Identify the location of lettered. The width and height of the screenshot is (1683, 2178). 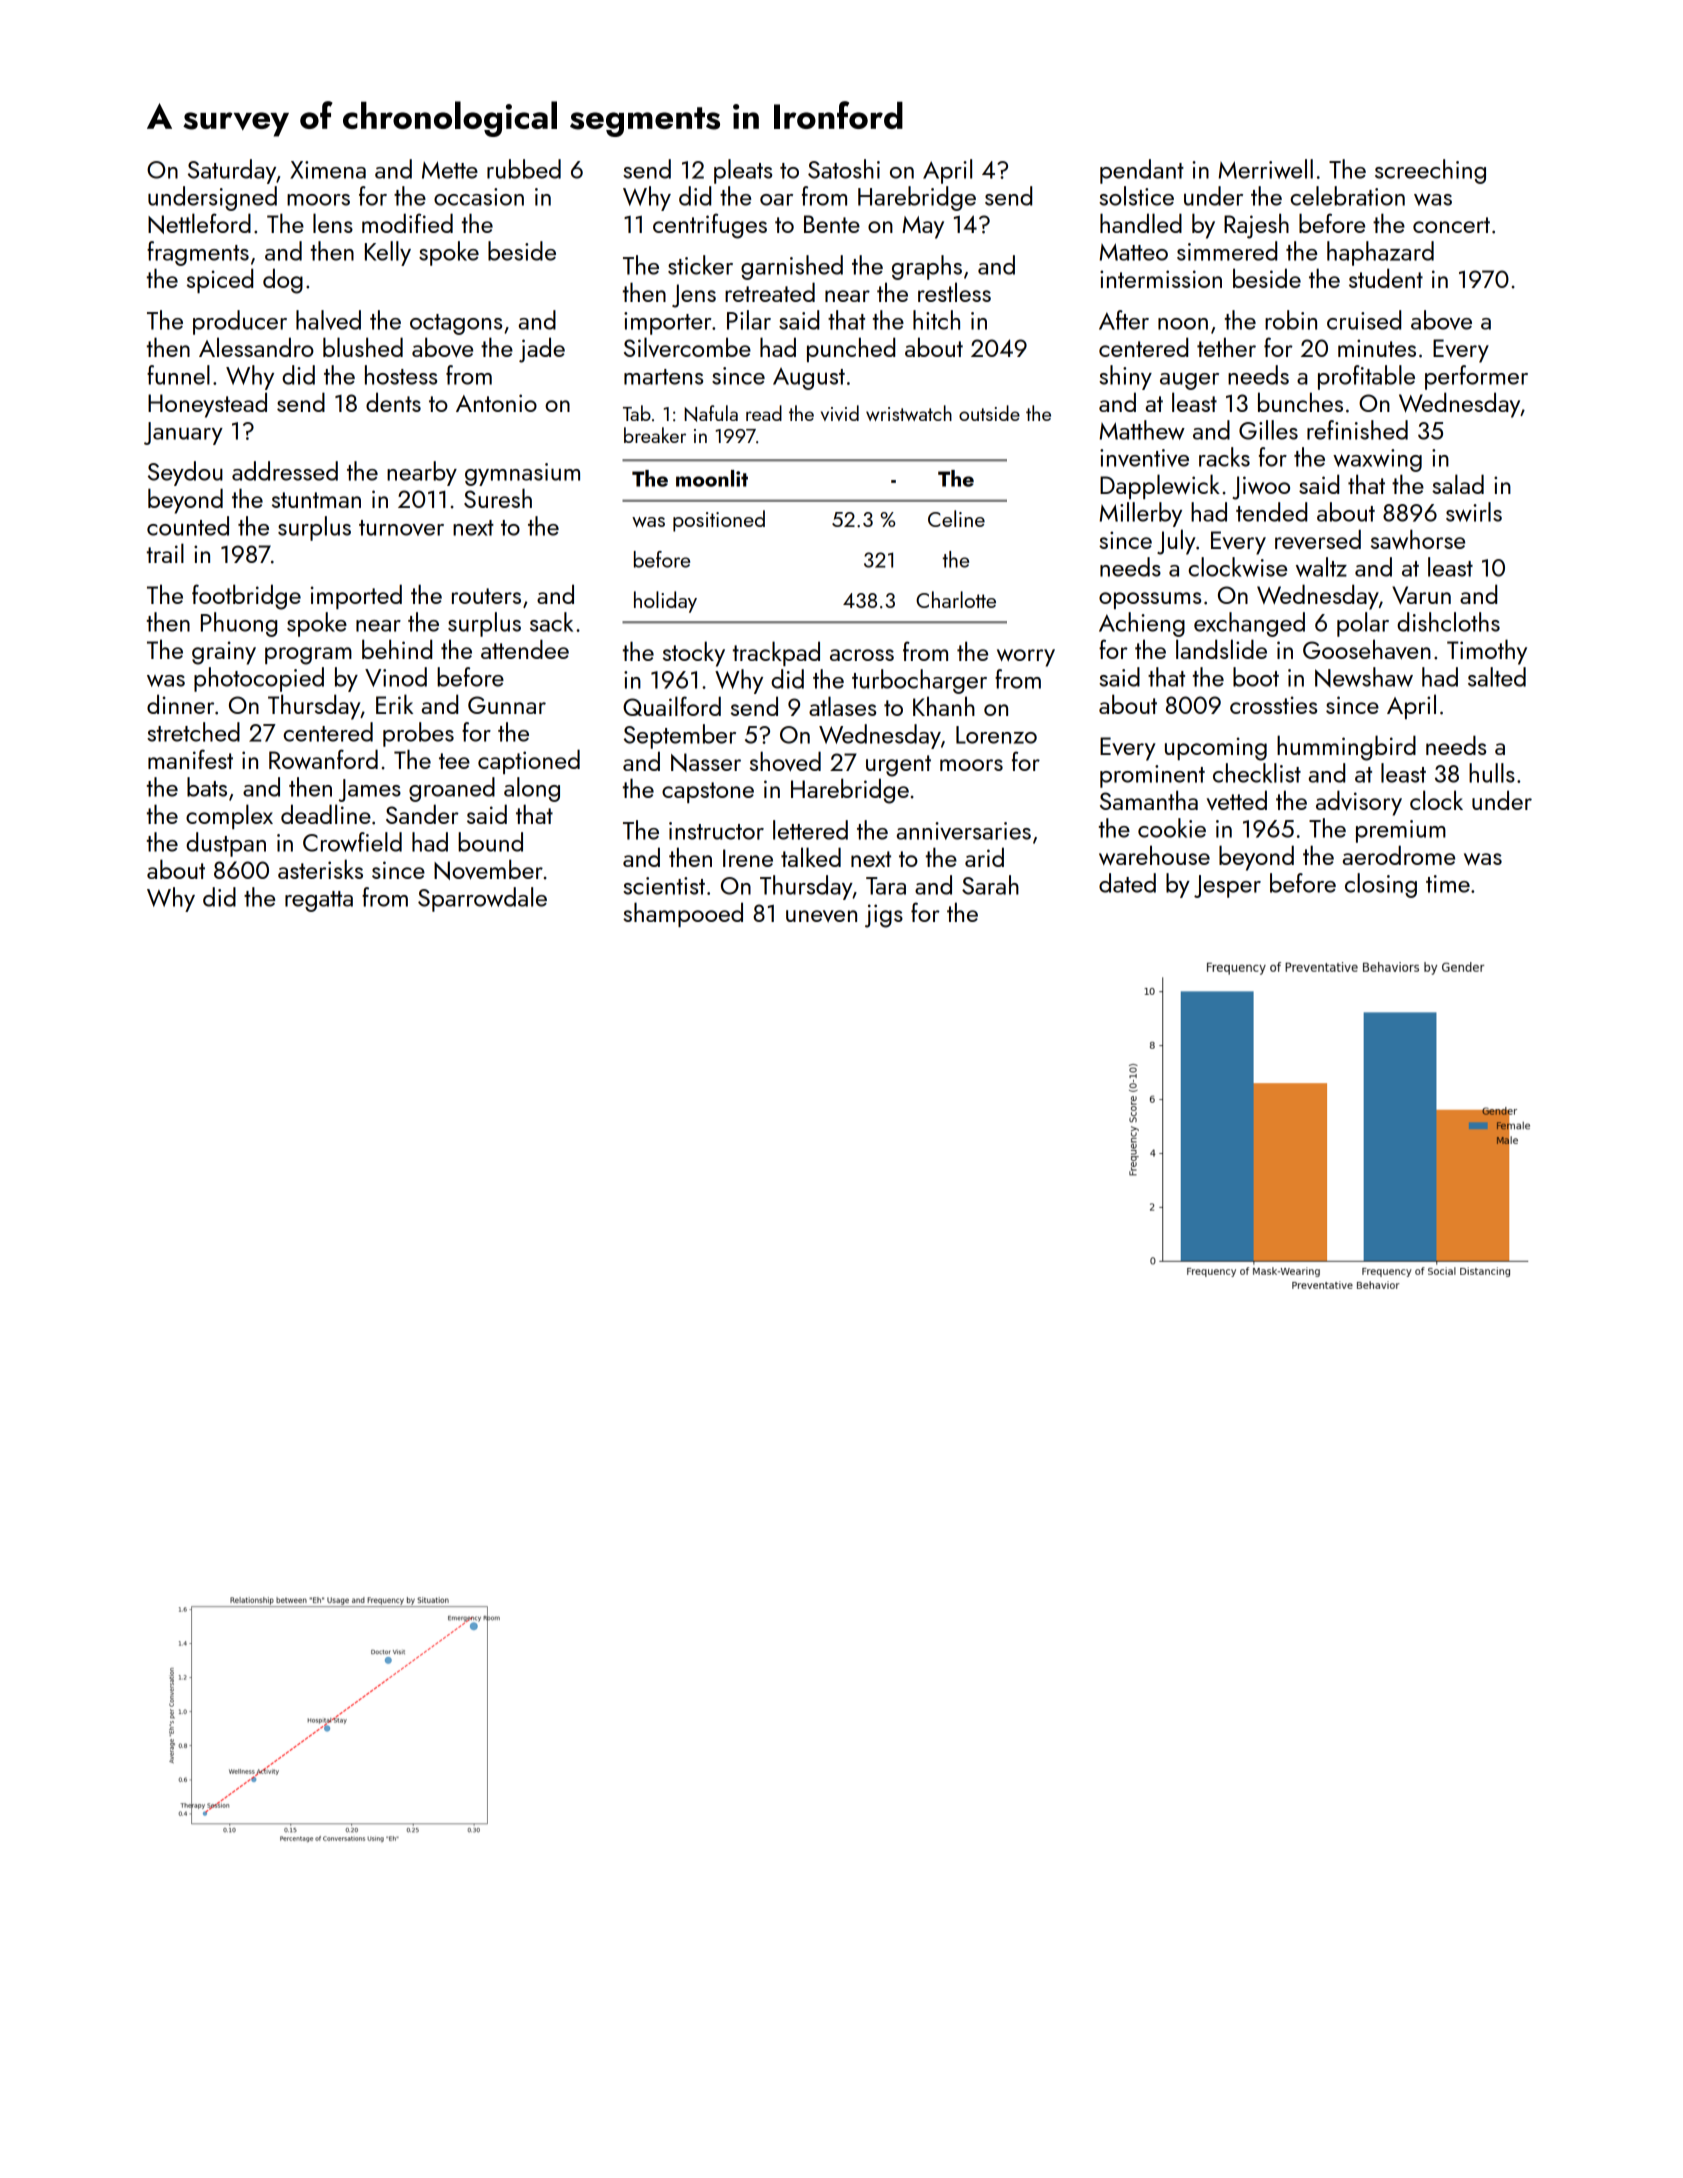
(810, 830).
